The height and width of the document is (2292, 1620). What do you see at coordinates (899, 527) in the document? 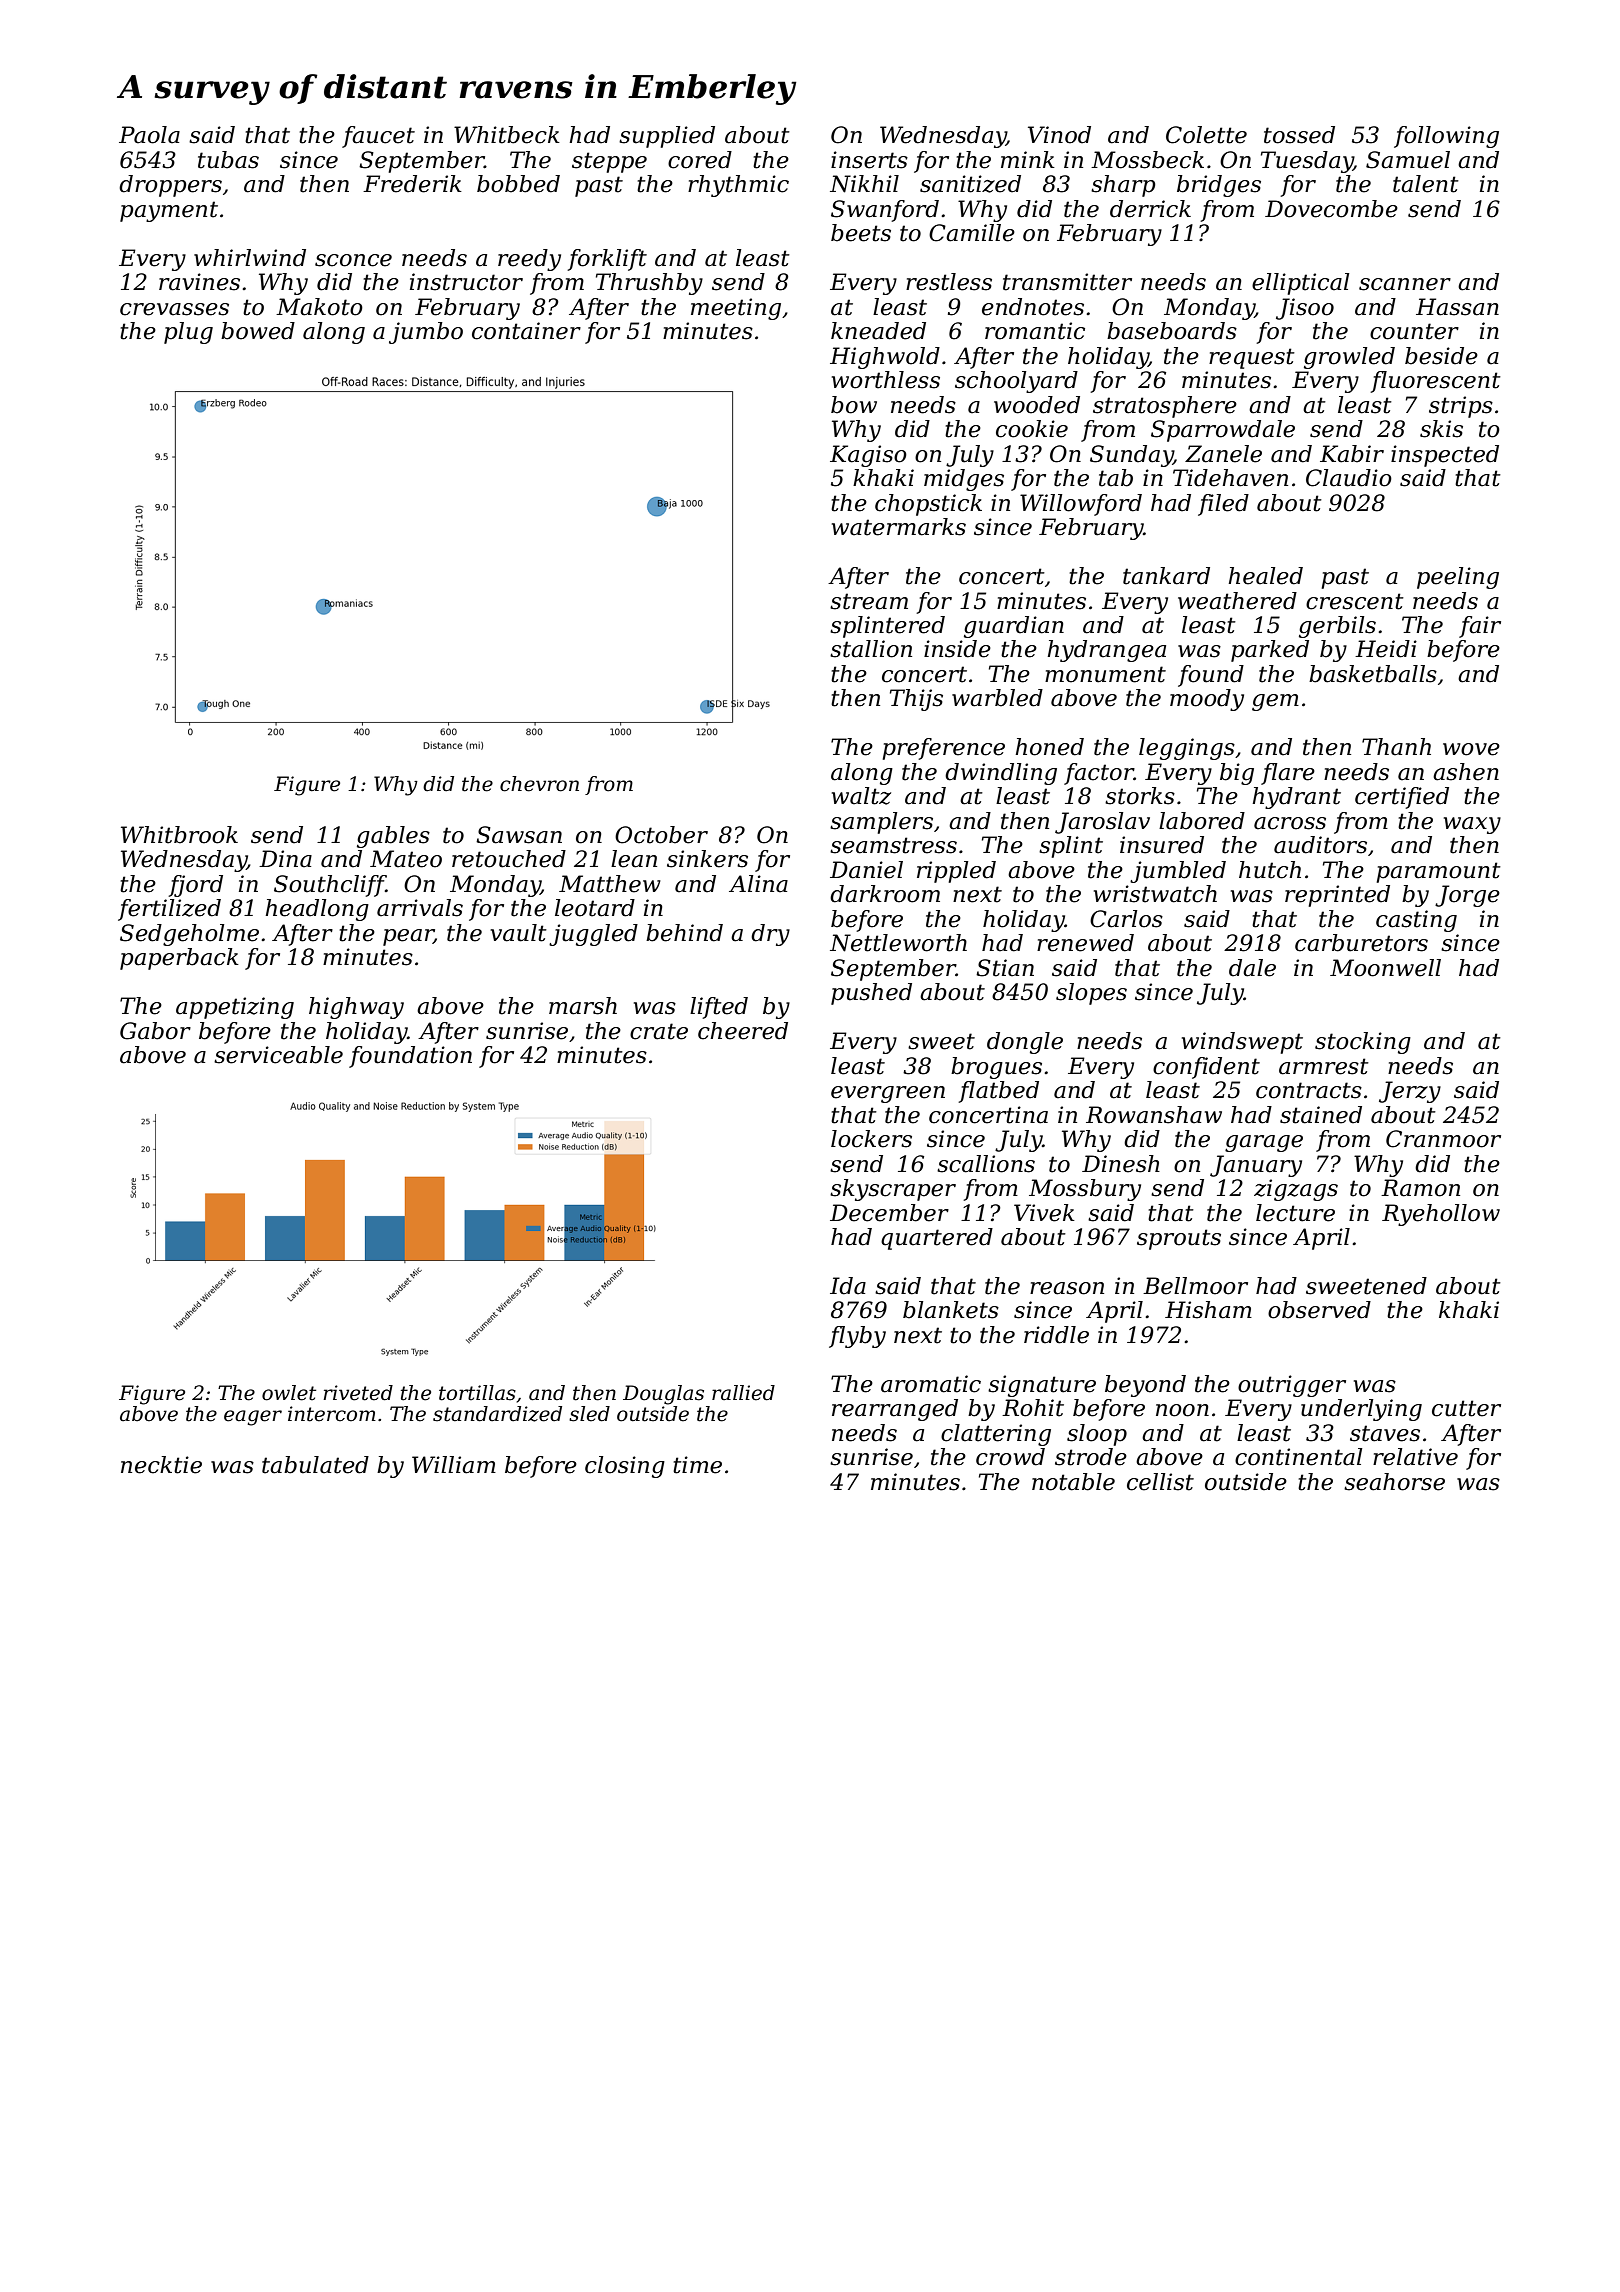
I see `watermarks` at bounding box center [899, 527].
